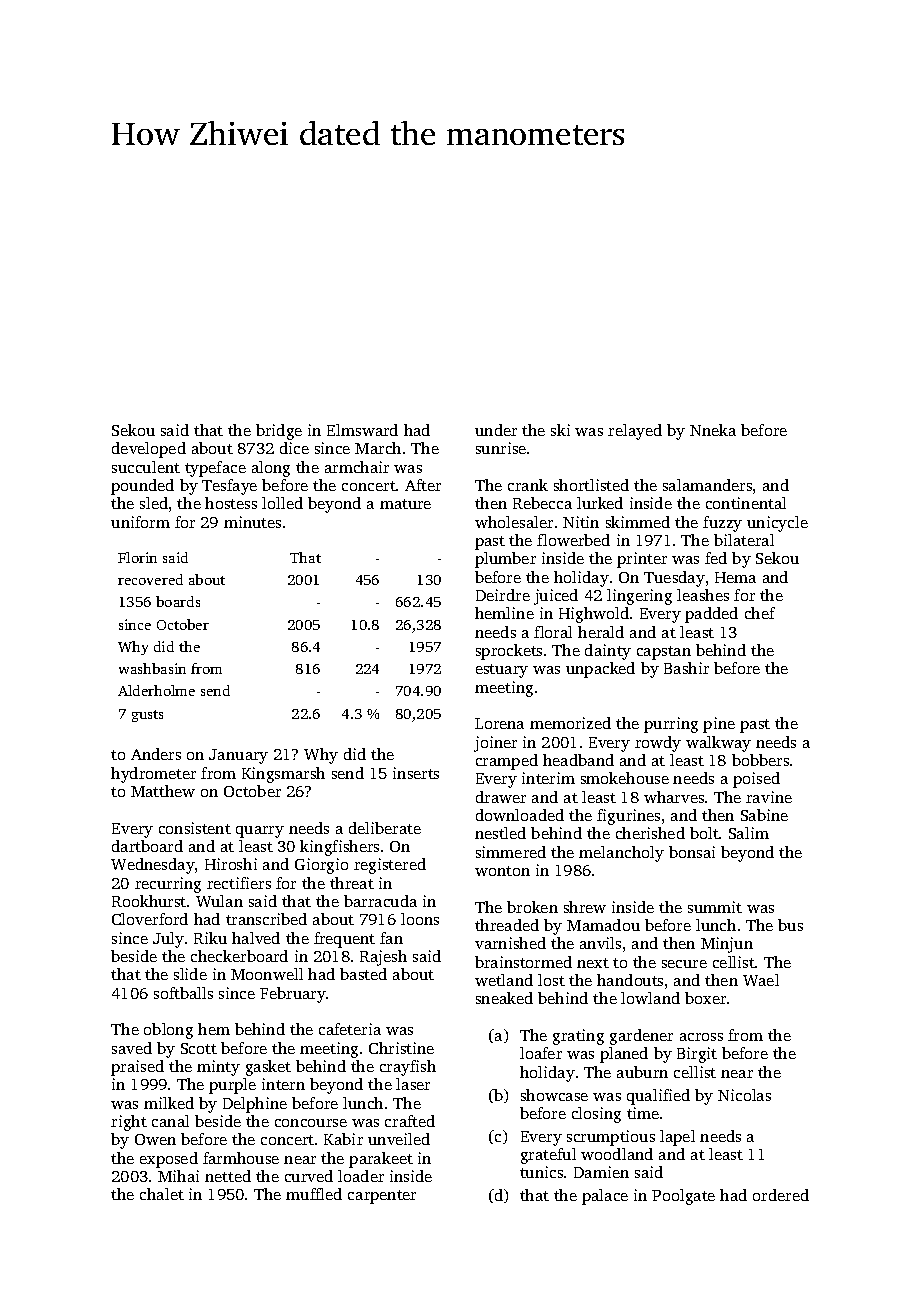 The width and height of the image is (924, 1311). What do you see at coordinates (719, 725) in the image?
I see `pine` at bounding box center [719, 725].
